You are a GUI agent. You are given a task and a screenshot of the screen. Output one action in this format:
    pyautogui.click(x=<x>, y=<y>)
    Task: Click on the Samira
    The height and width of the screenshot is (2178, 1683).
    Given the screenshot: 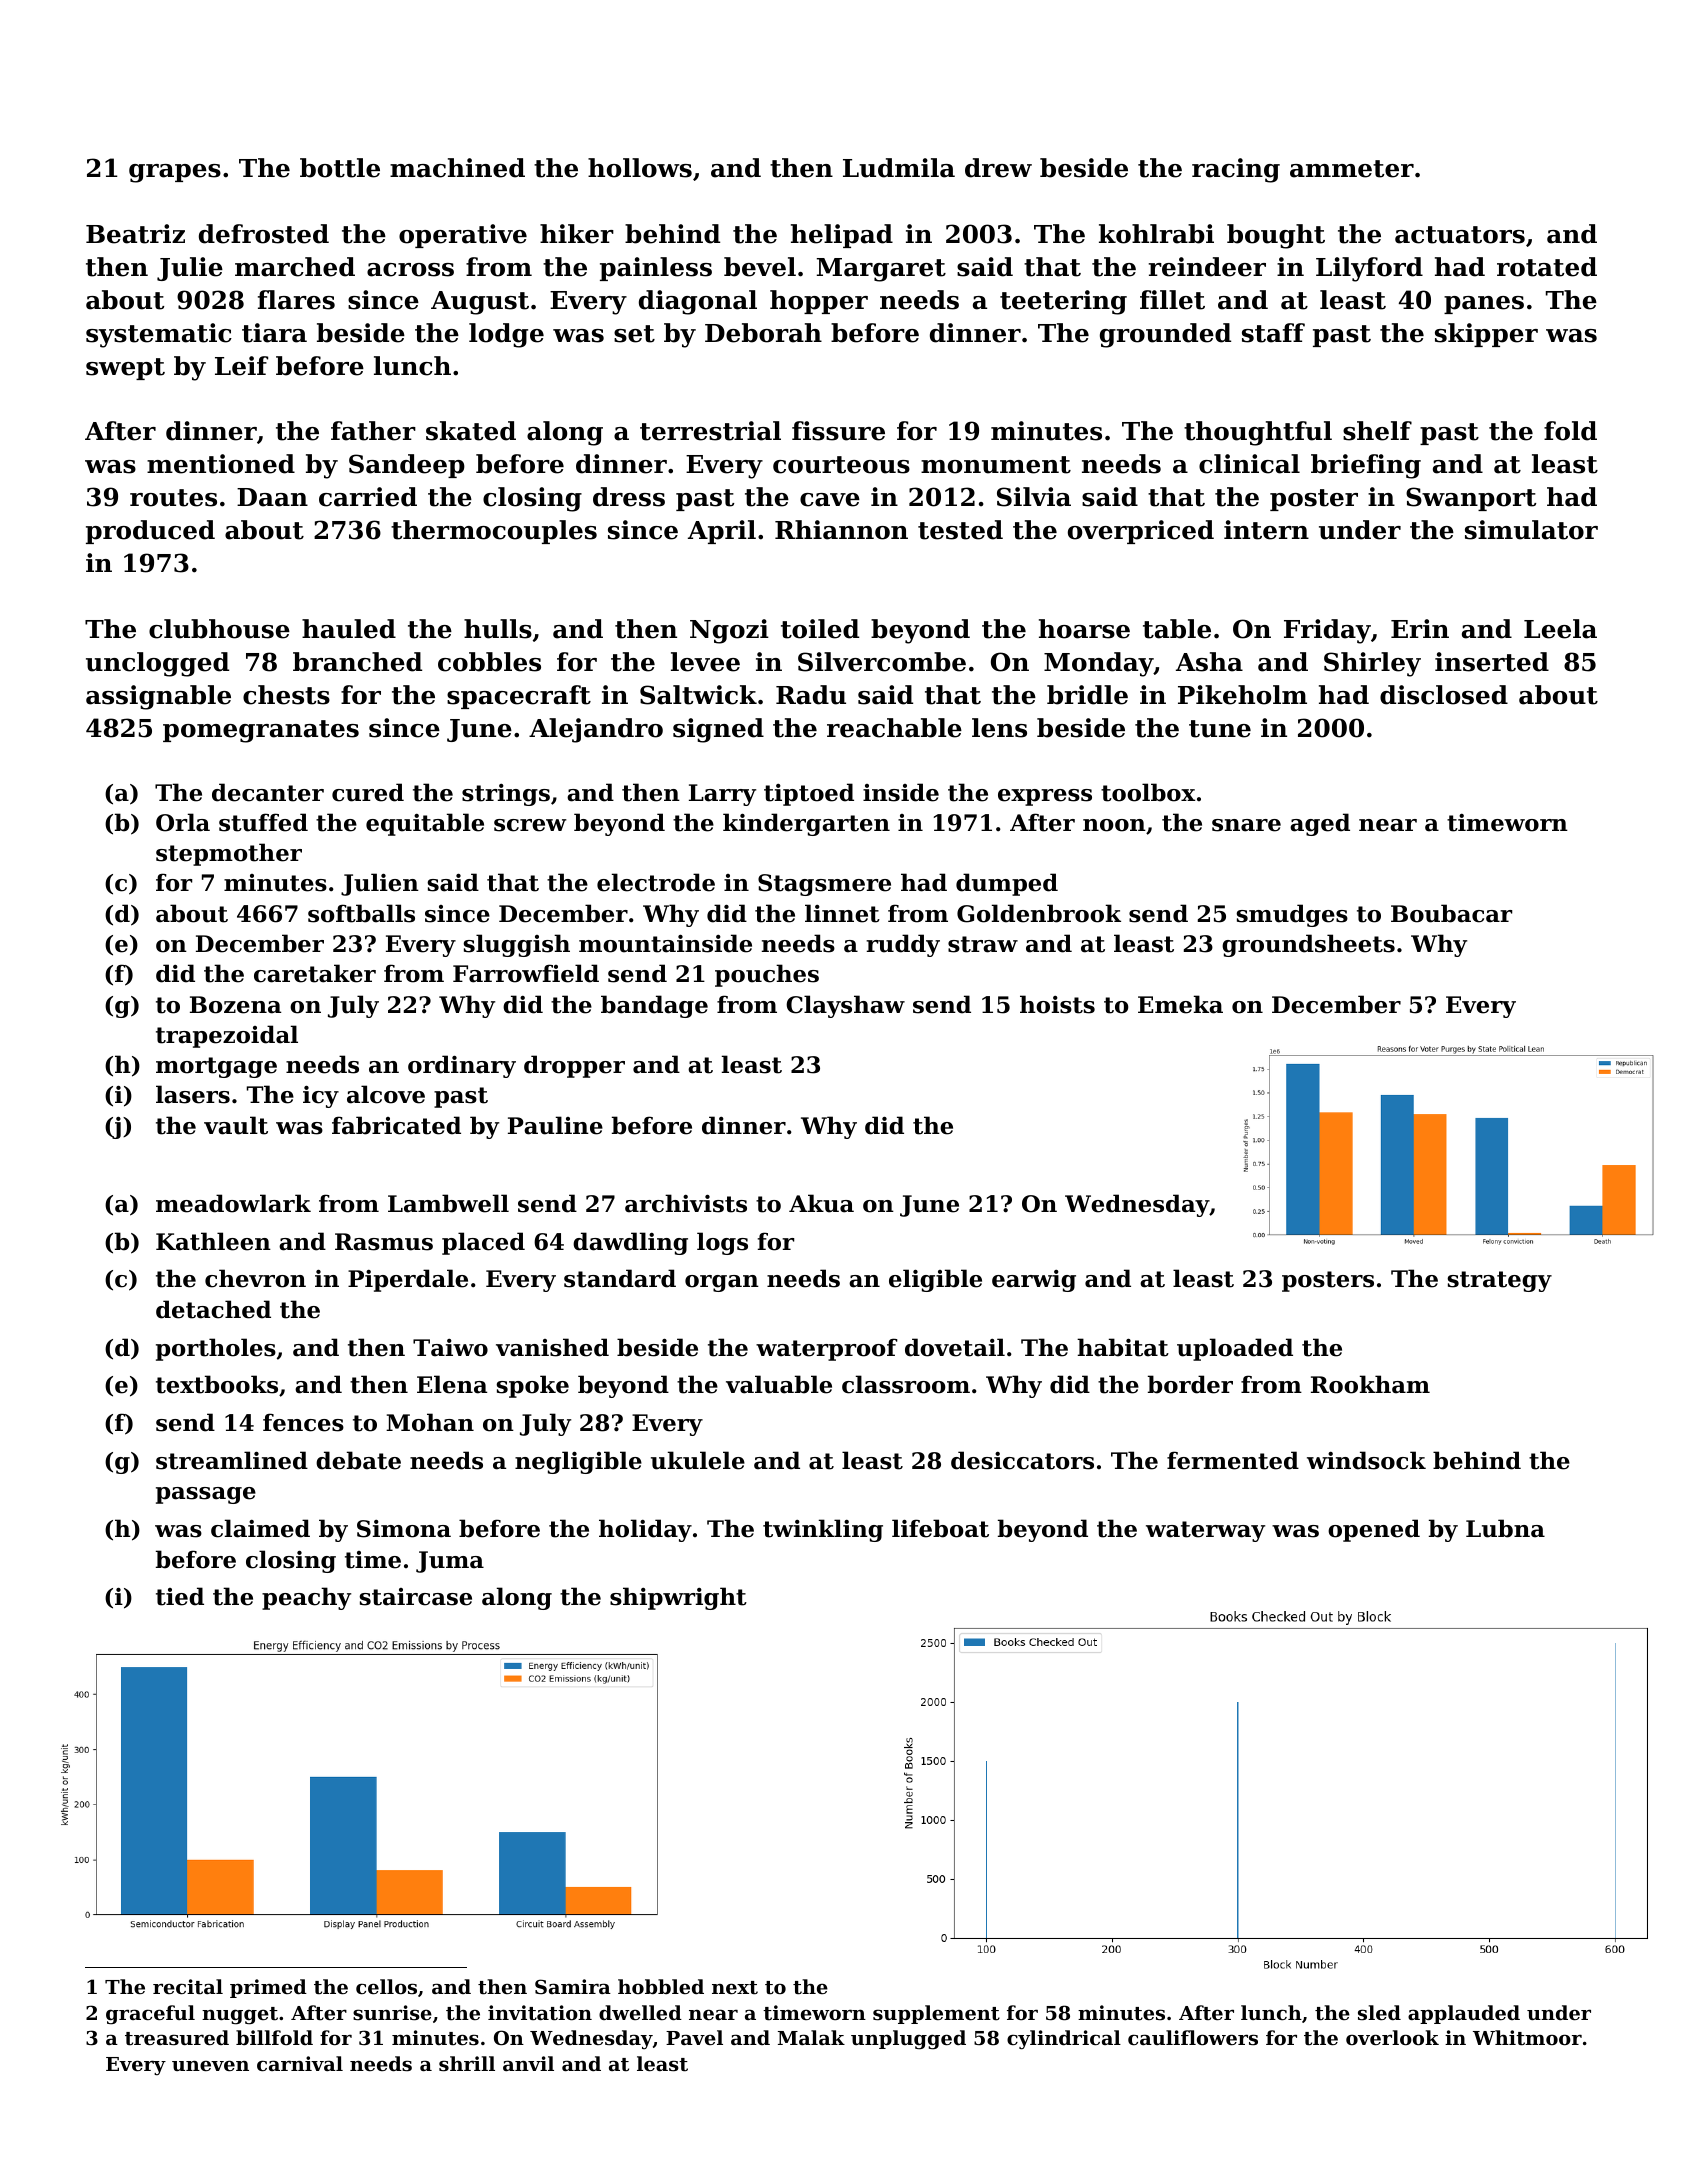 What is the action you would take?
    pyautogui.click(x=573, y=1986)
